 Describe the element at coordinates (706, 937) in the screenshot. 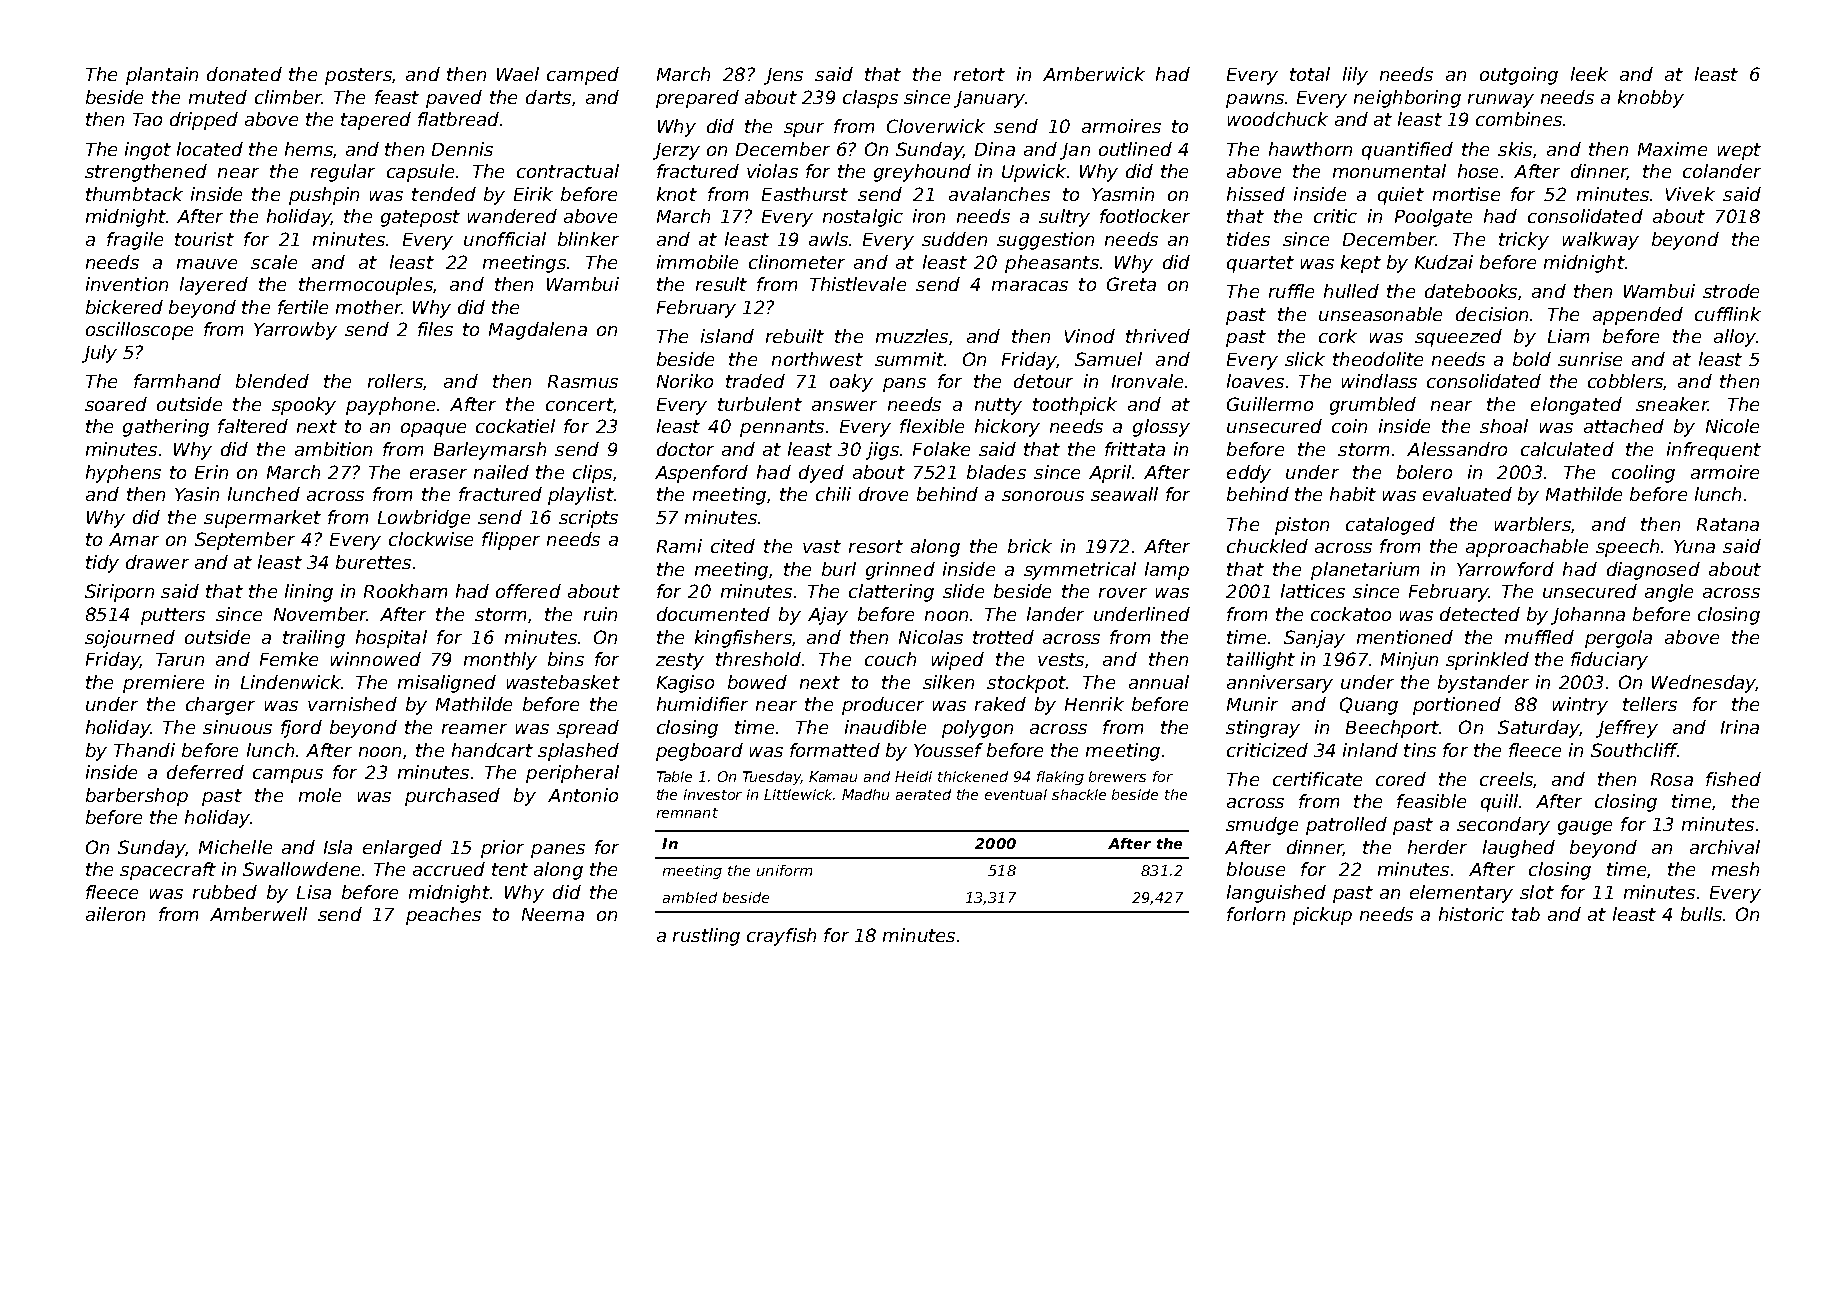

I see `rustling` at that location.
